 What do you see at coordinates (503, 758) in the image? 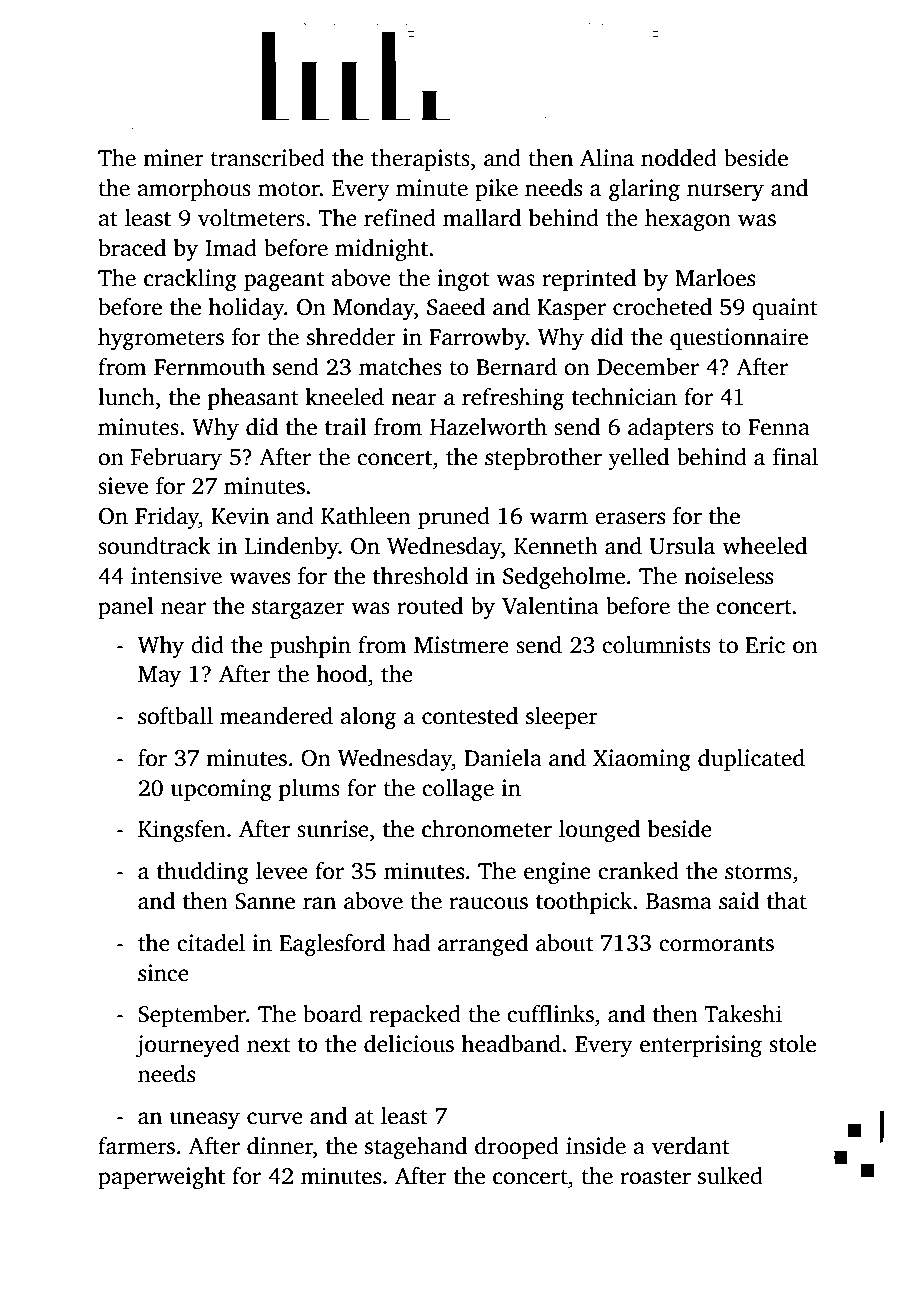
I see `Daniela` at bounding box center [503, 758].
